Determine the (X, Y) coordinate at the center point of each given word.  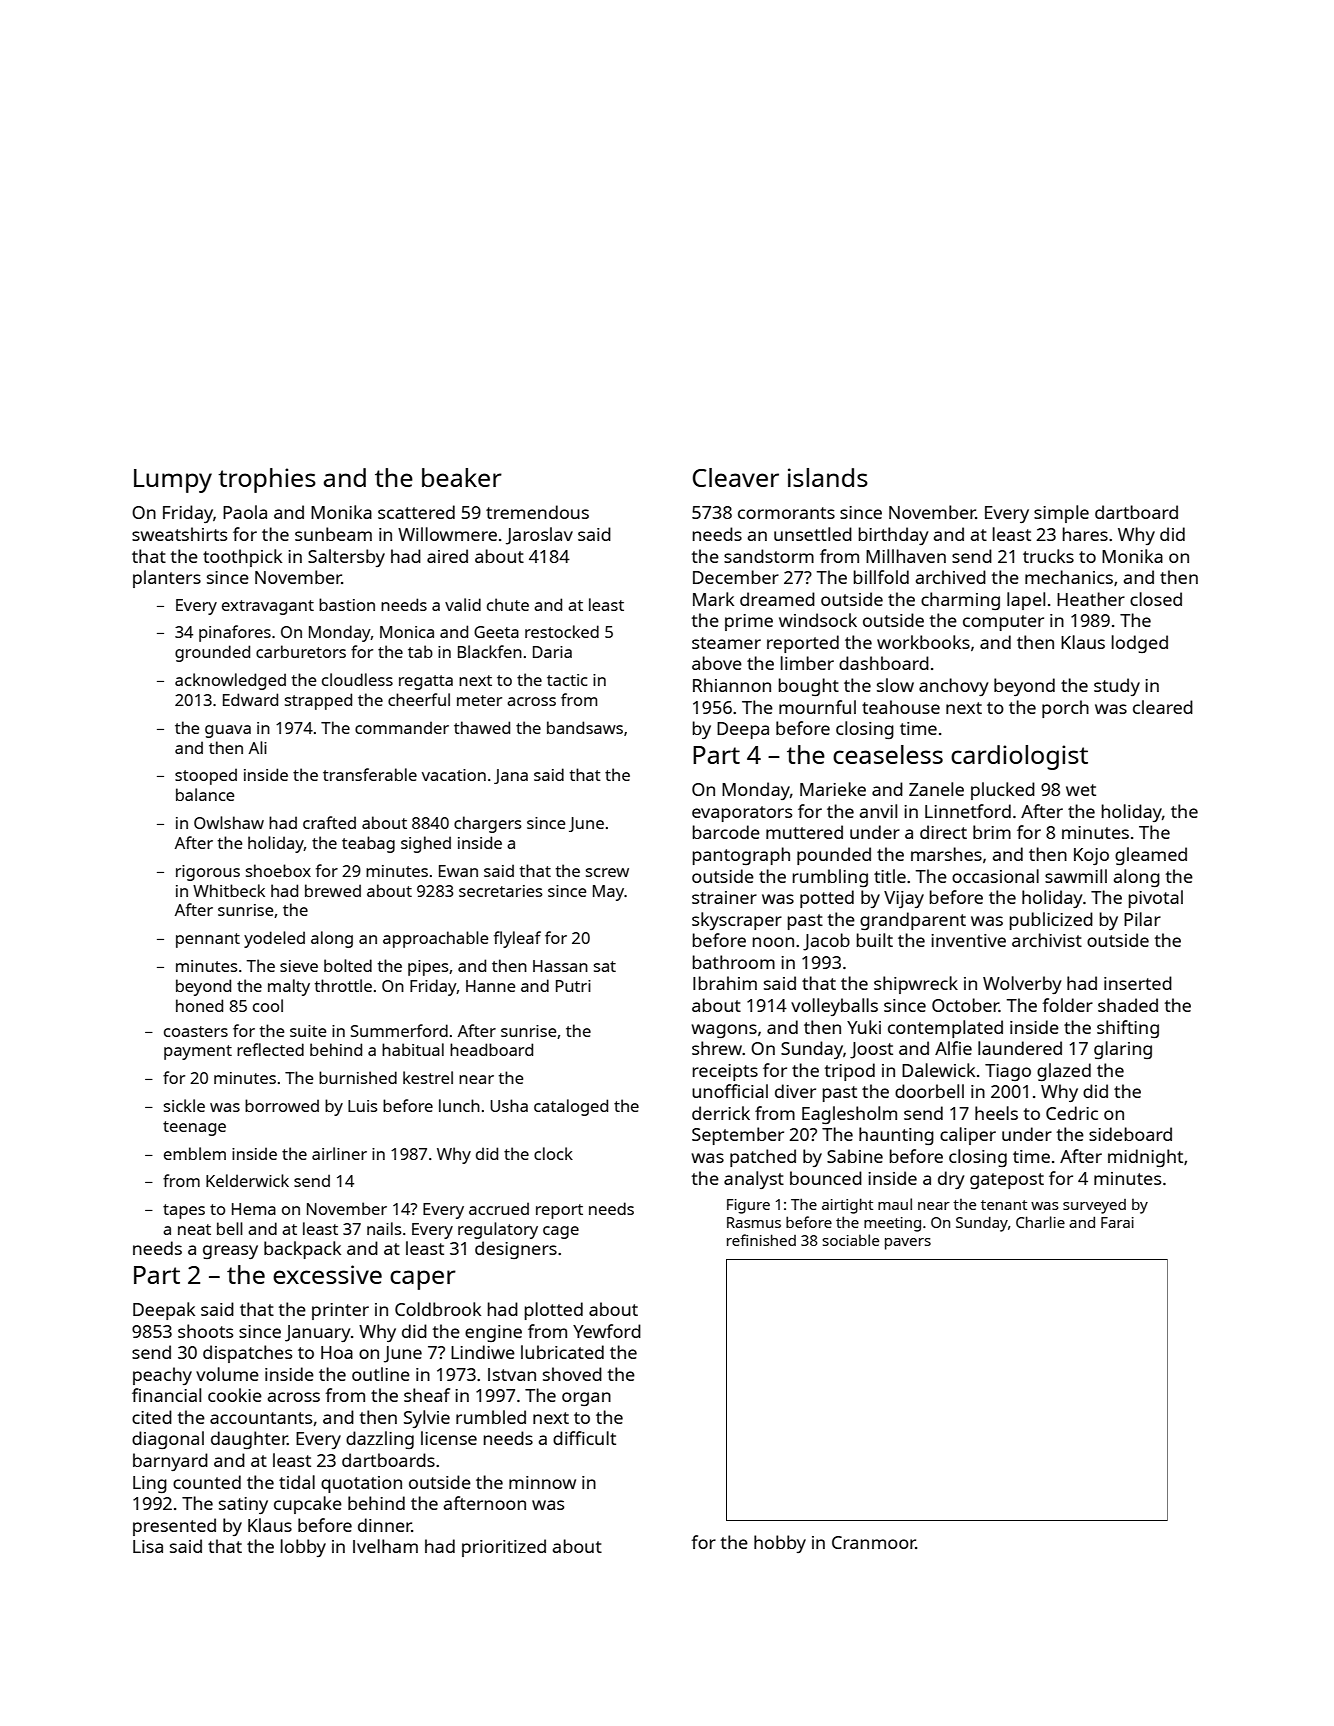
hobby (780, 1544)
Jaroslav (539, 536)
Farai (1117, 1222)
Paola (245, 512)
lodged (1140, 644)
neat (194, 1229)
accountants (261, 1418)
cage (561, 1232)
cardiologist (1019, 757)
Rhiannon (732, 685)
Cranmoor (874, 1542)
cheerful (419, 699)
